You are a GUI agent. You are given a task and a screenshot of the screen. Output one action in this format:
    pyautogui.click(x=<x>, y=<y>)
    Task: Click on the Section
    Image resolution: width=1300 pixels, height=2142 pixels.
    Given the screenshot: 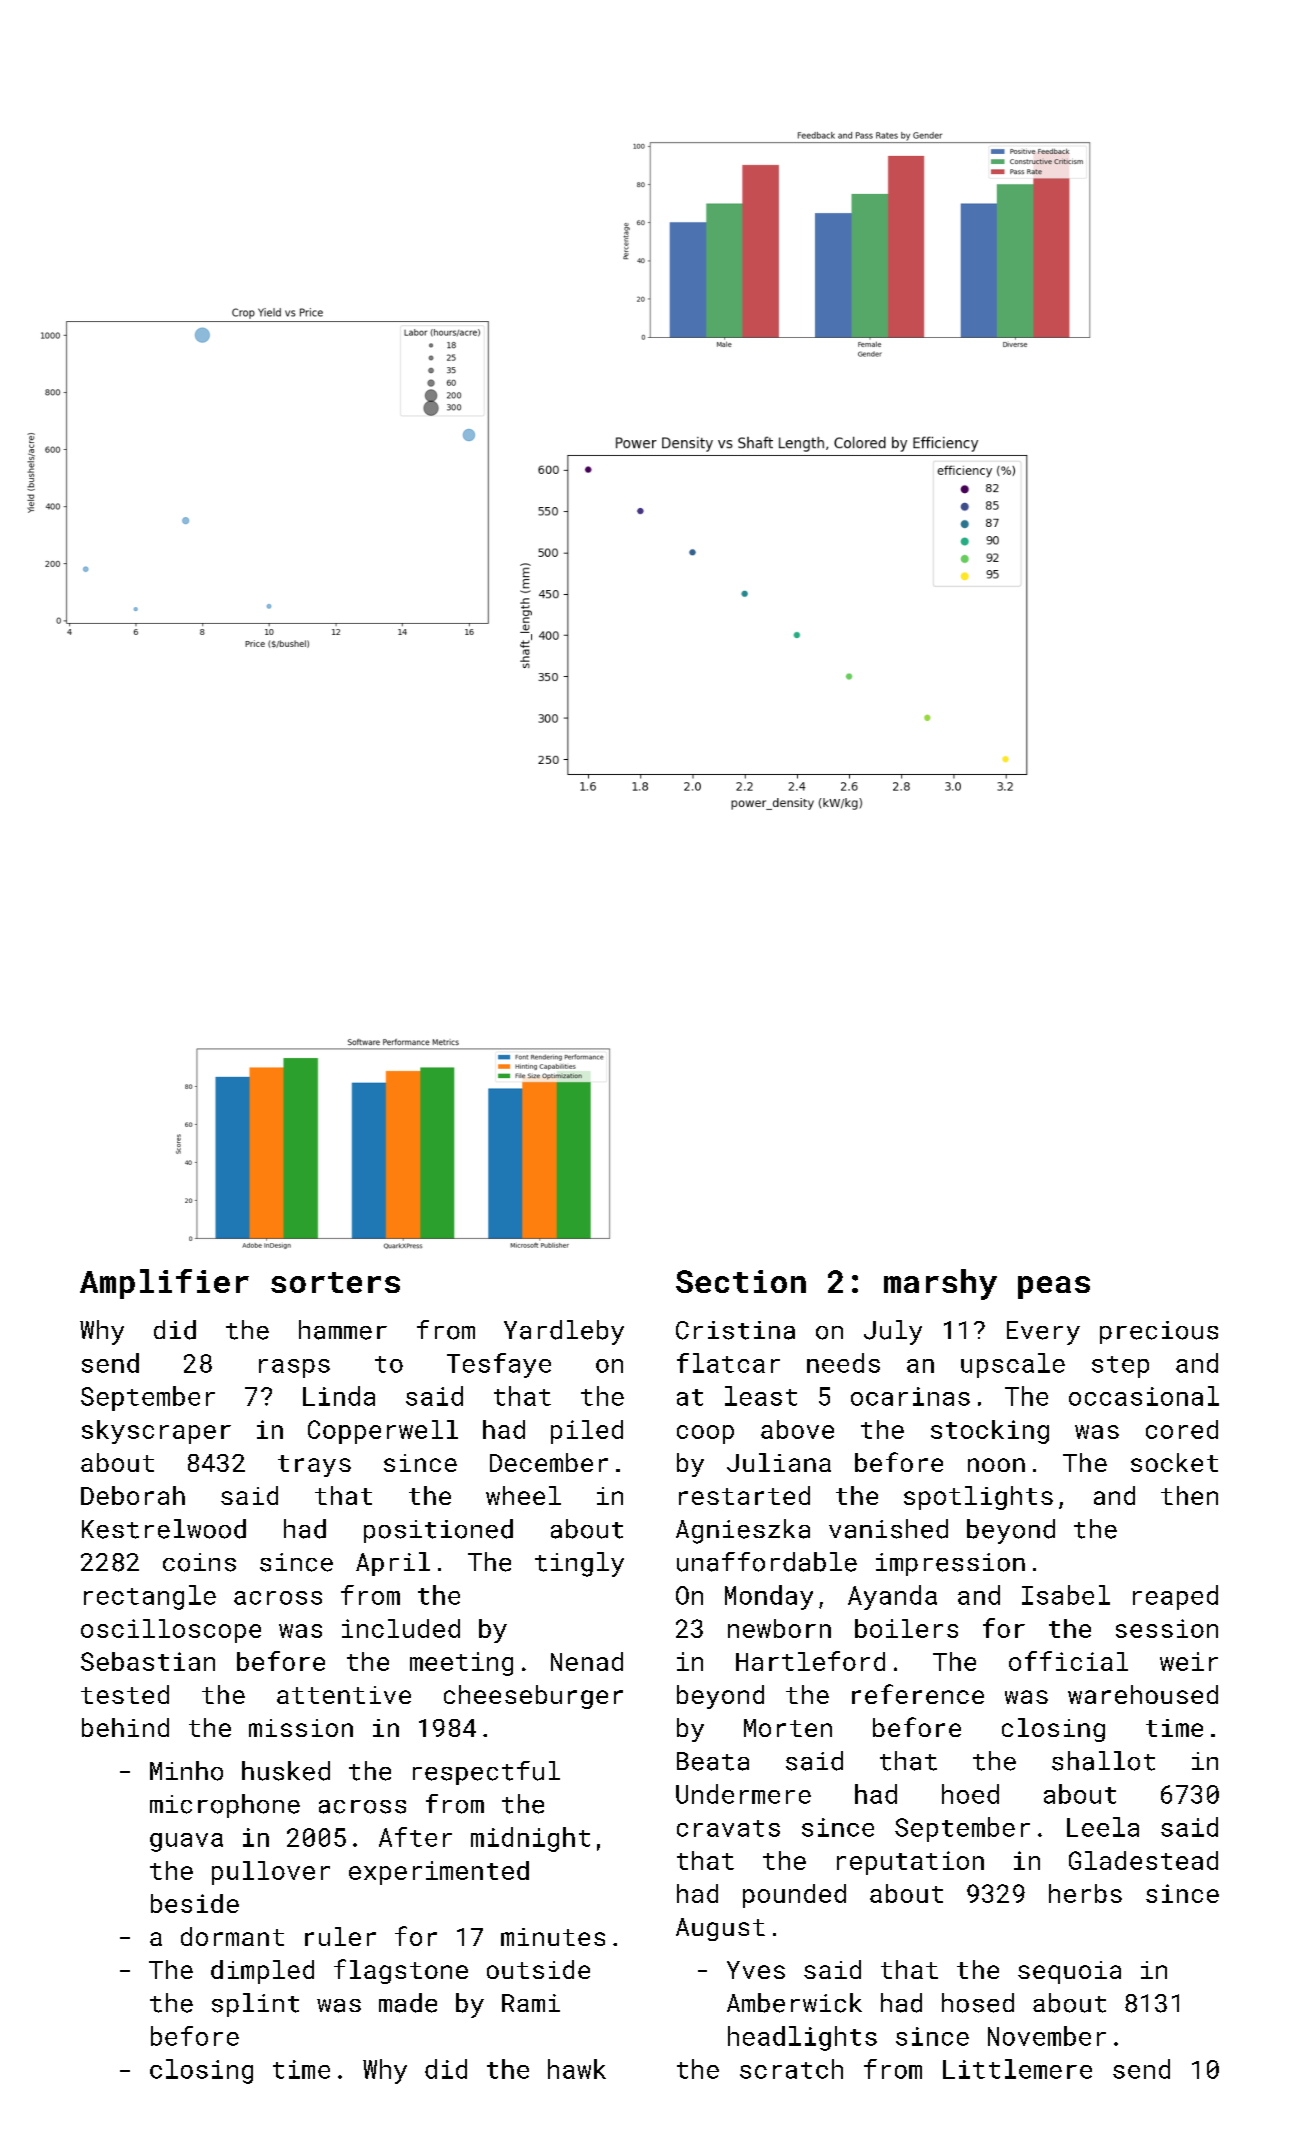 What is the action you would take?
    pyautogui.click(x=741, y=1281)
